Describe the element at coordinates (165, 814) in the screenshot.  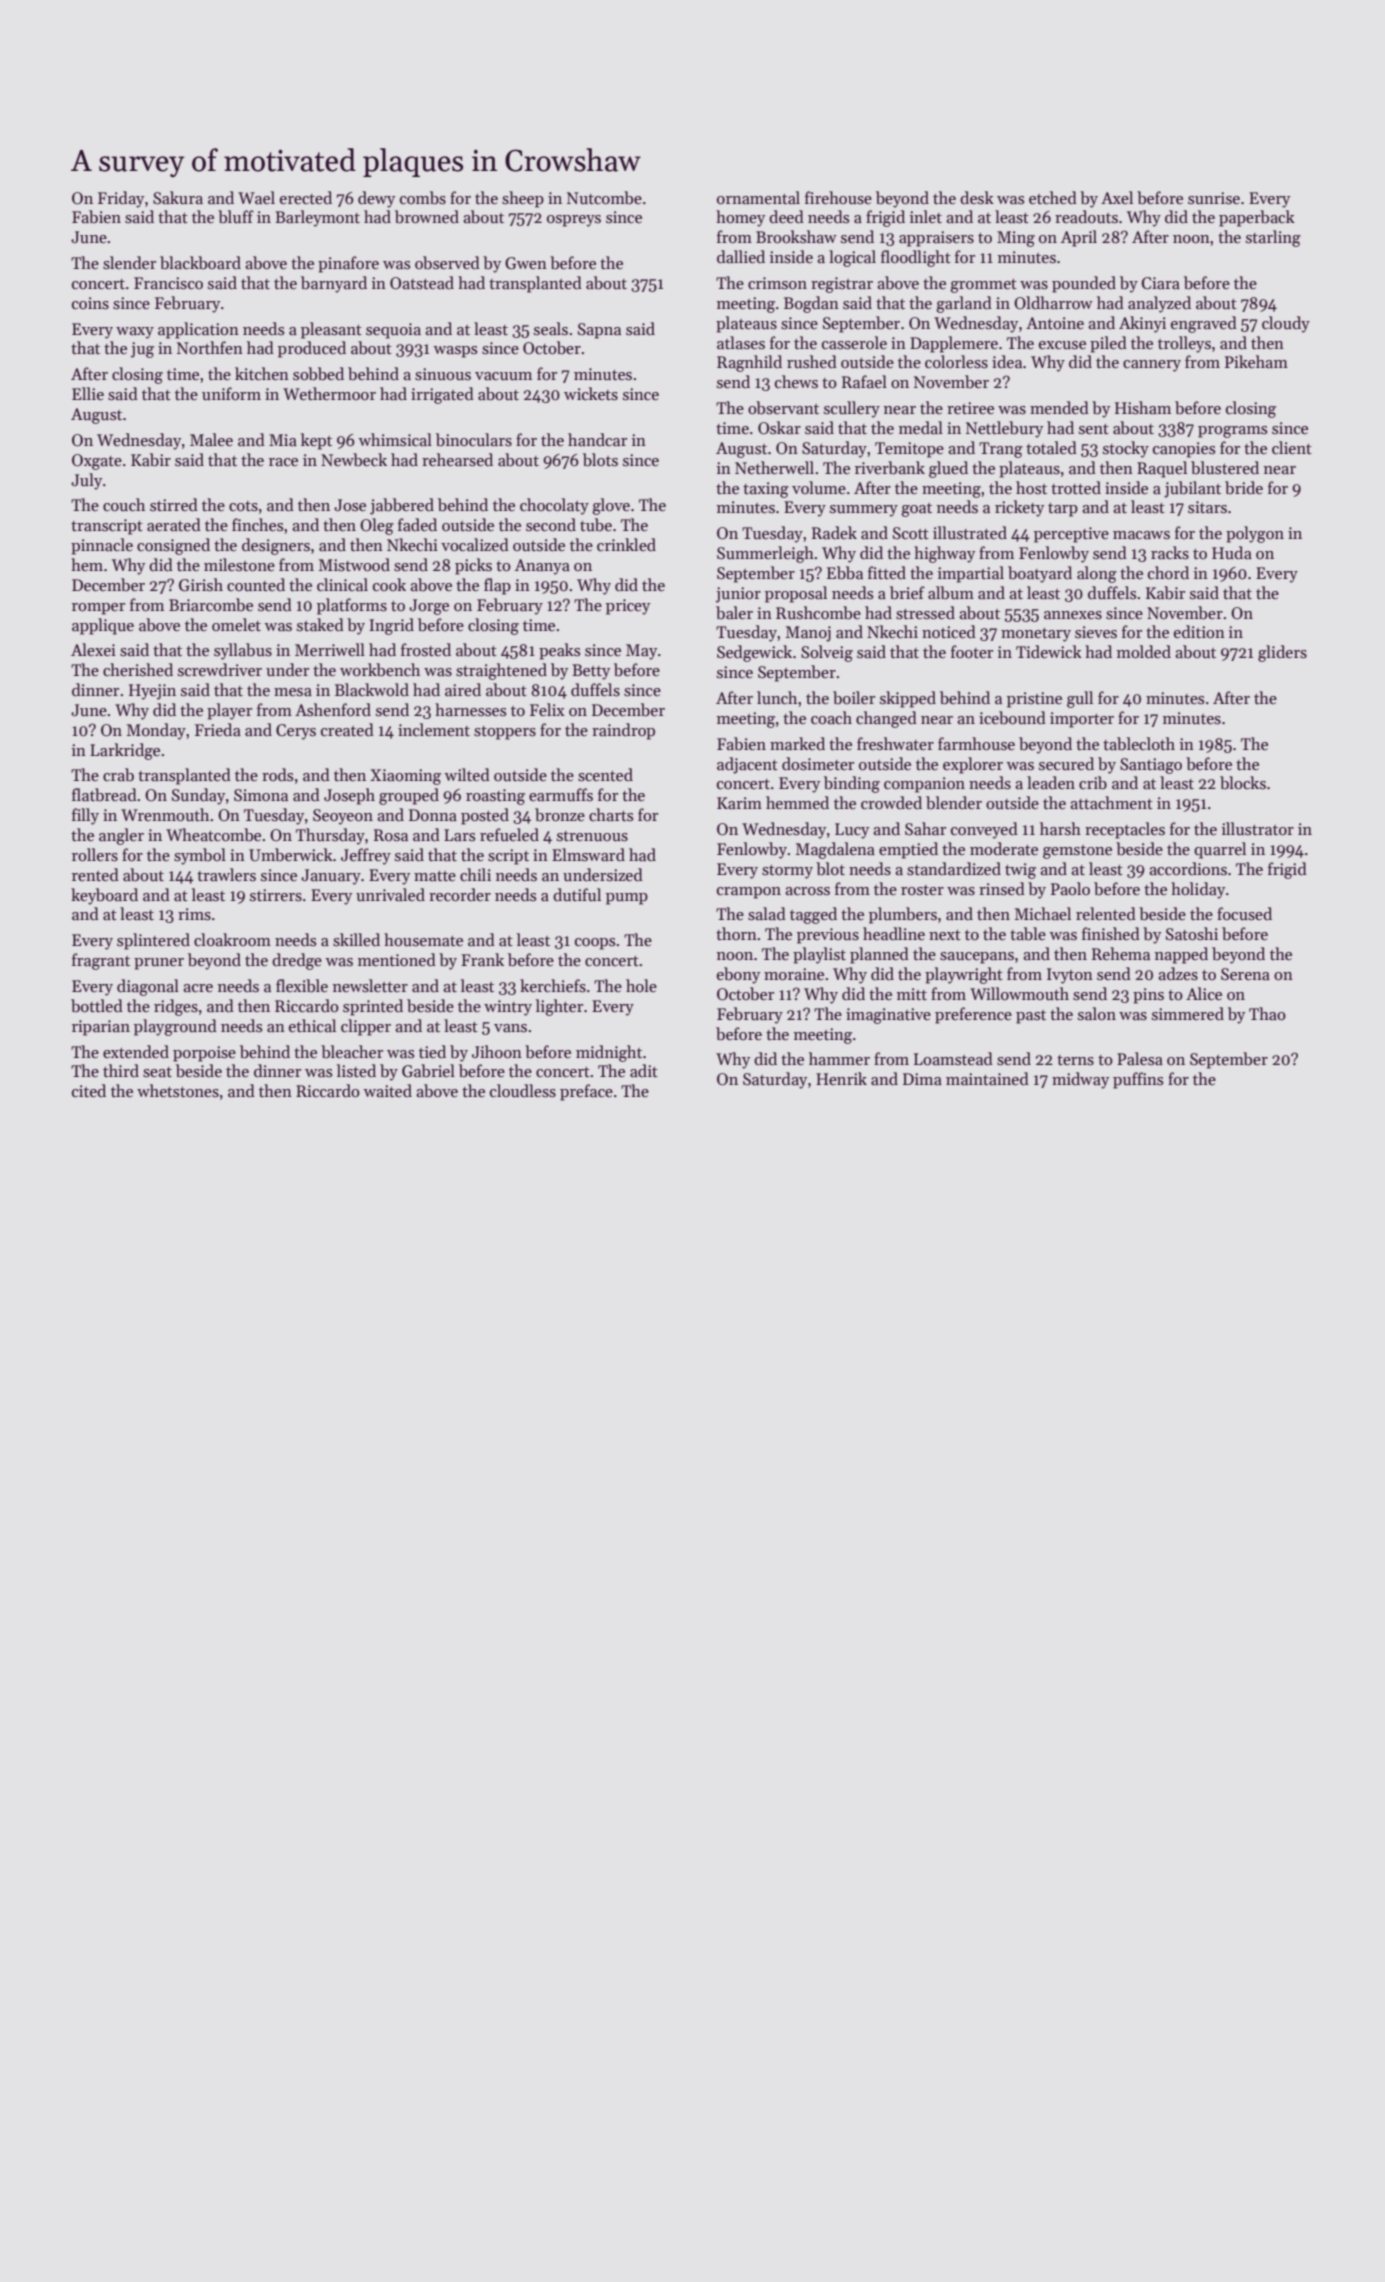
I see `Wrenmouth` at that location.
